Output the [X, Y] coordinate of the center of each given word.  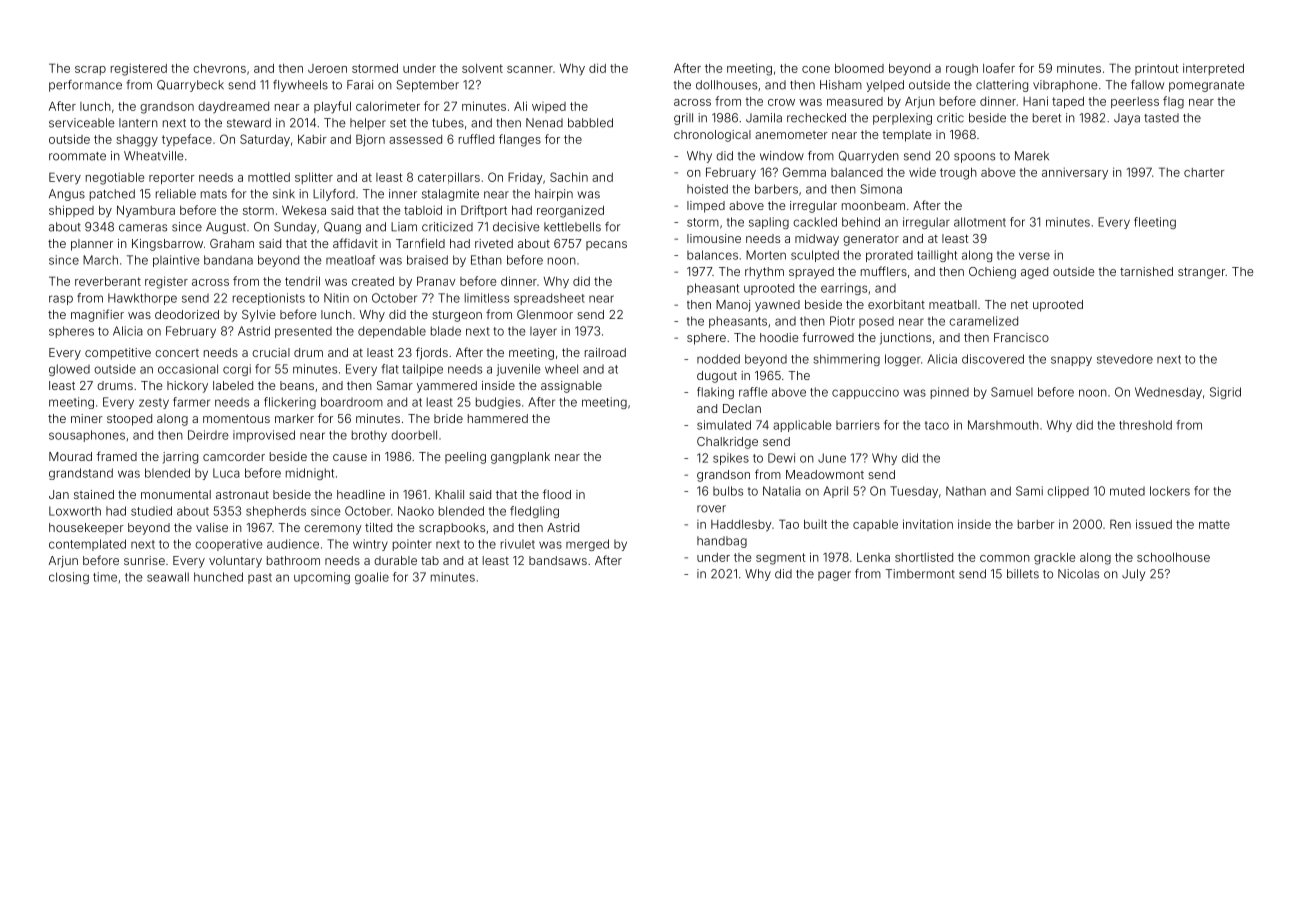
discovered [993, 359]
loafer [999, 68]
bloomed [859, 68]
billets [1023, 574]
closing [69, 578]
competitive [118, 354]
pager [834, 576]
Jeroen [327, 68]
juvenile [518, 370]
